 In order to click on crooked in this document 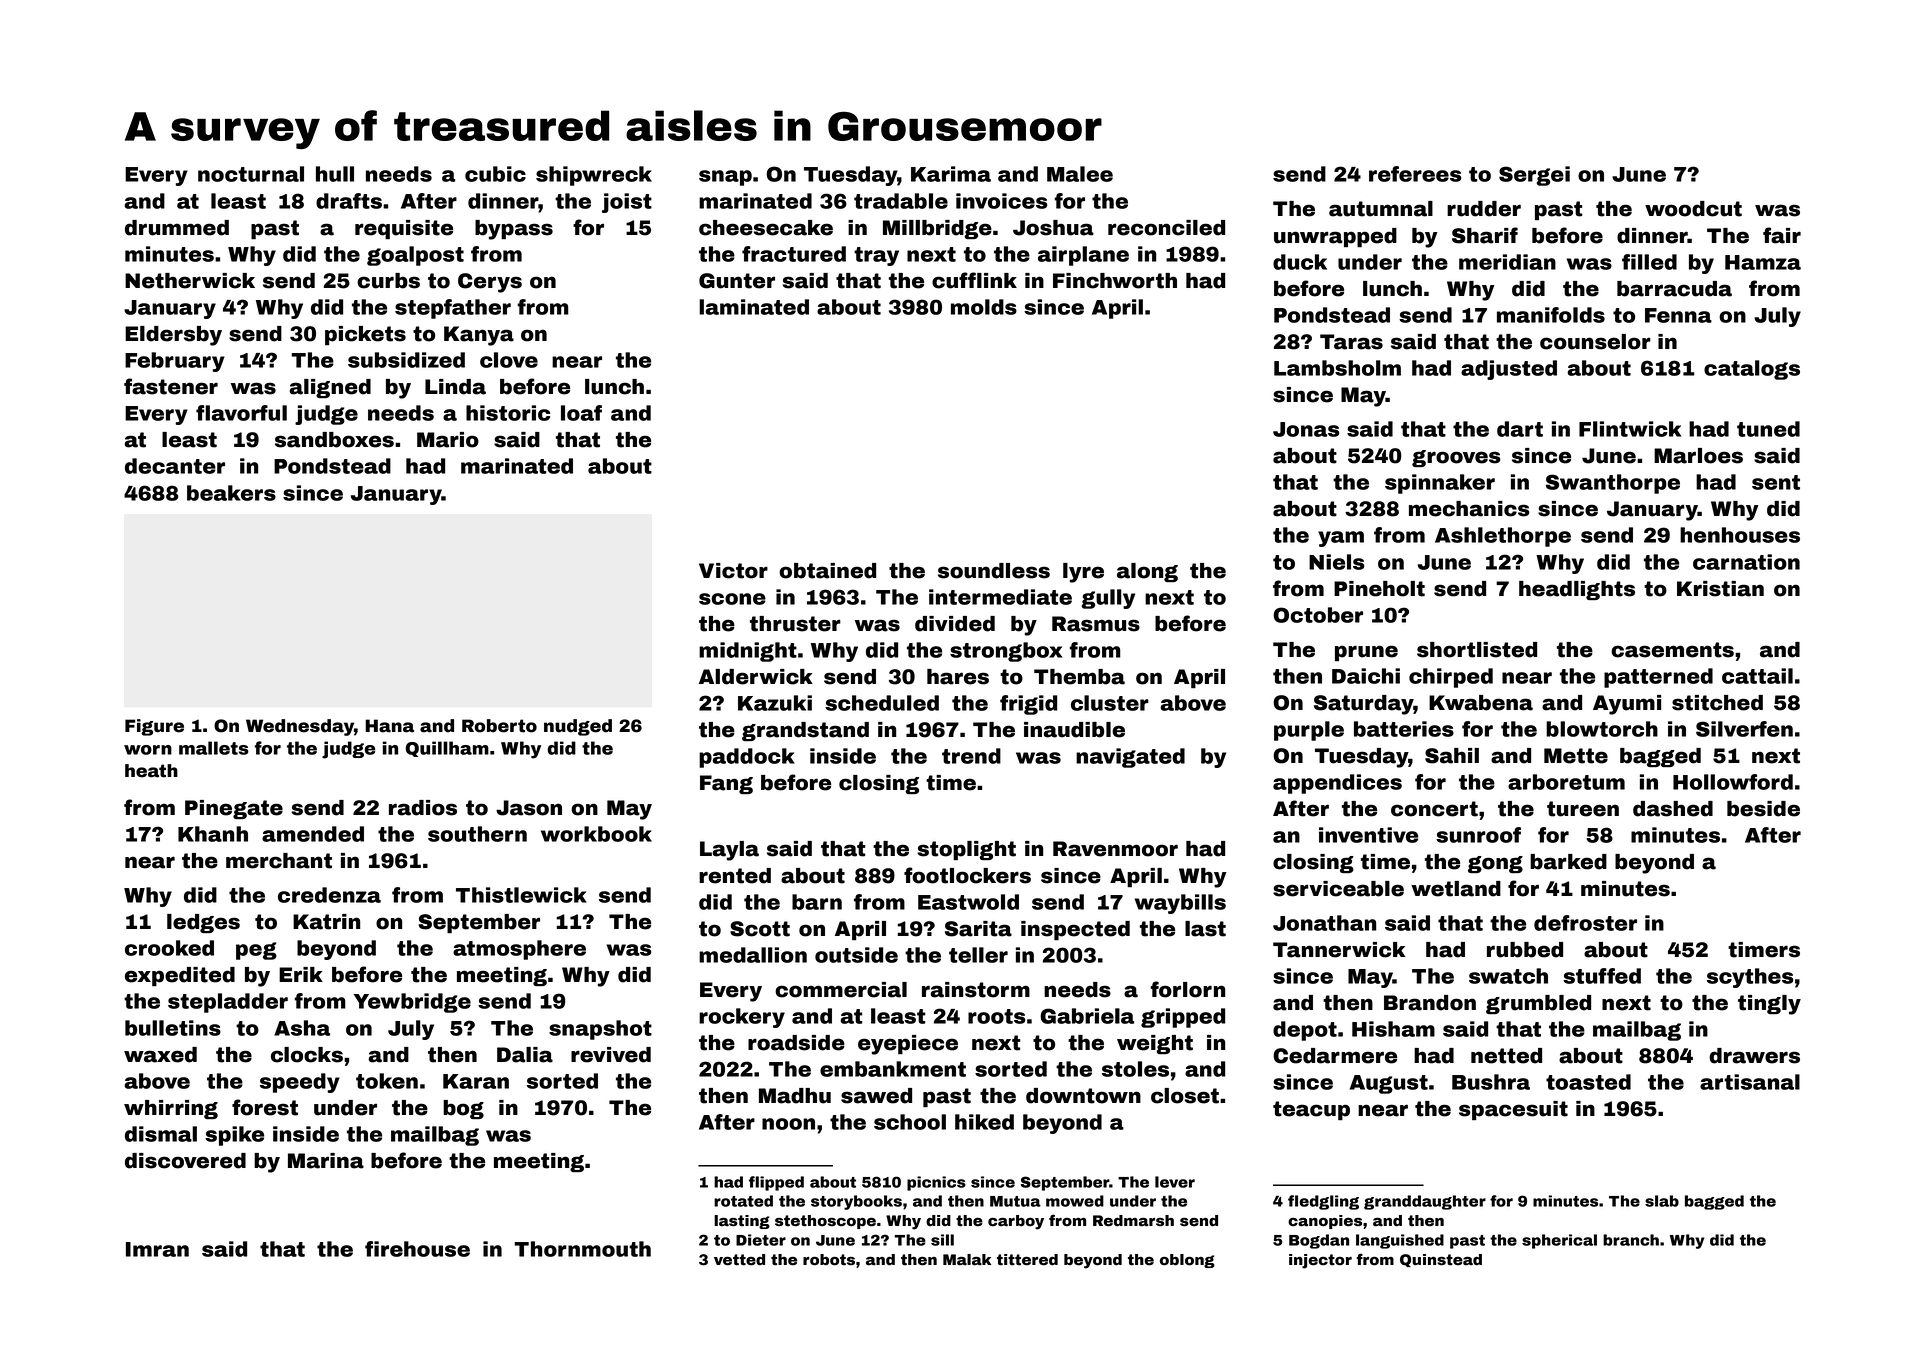, I will do `click(169, 948)`.
